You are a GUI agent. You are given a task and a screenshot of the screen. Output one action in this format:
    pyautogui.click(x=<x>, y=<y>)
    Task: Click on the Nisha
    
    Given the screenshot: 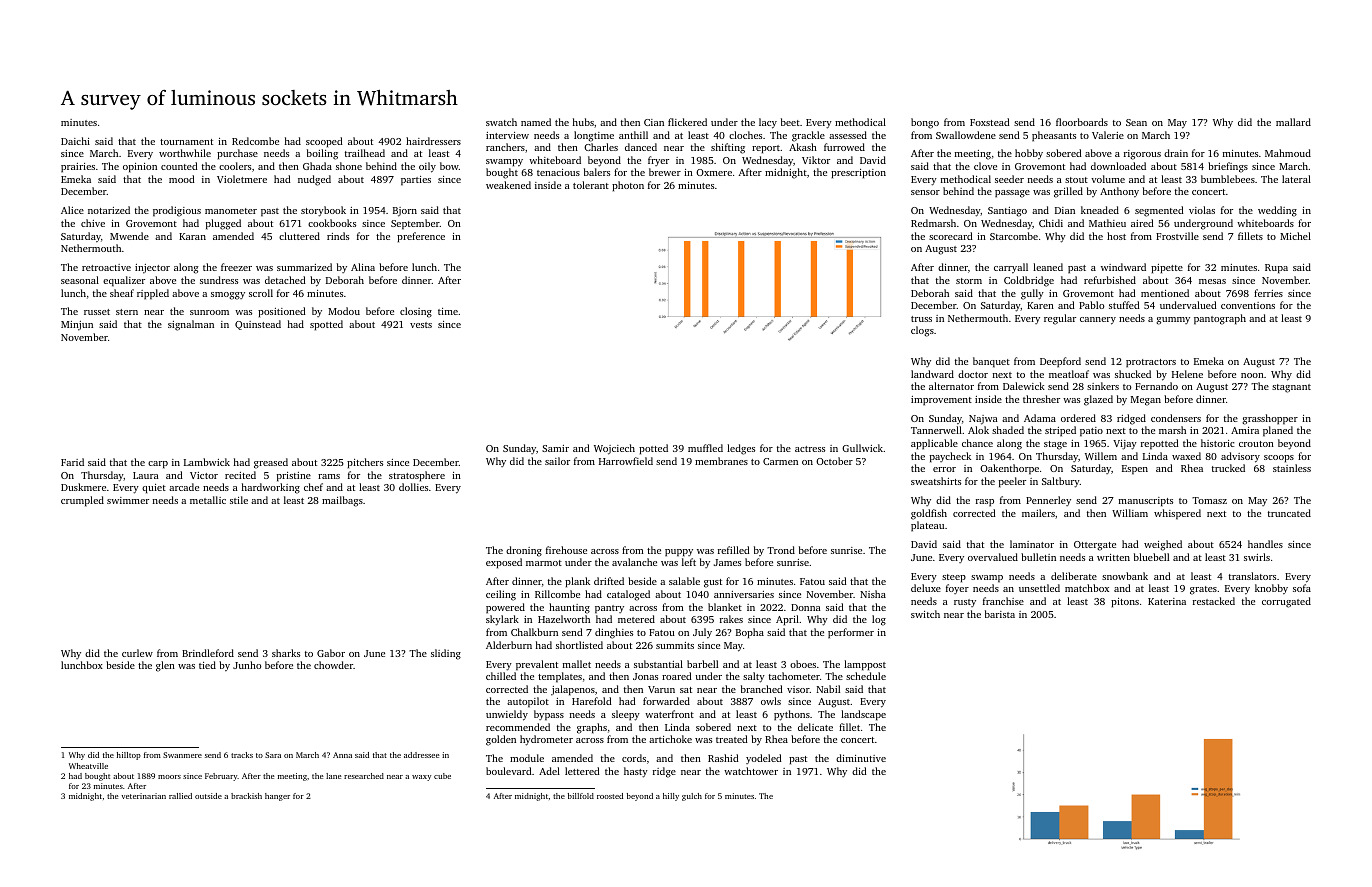 What is the action you would take?
    pyautogui.click(x=873, y=594)
